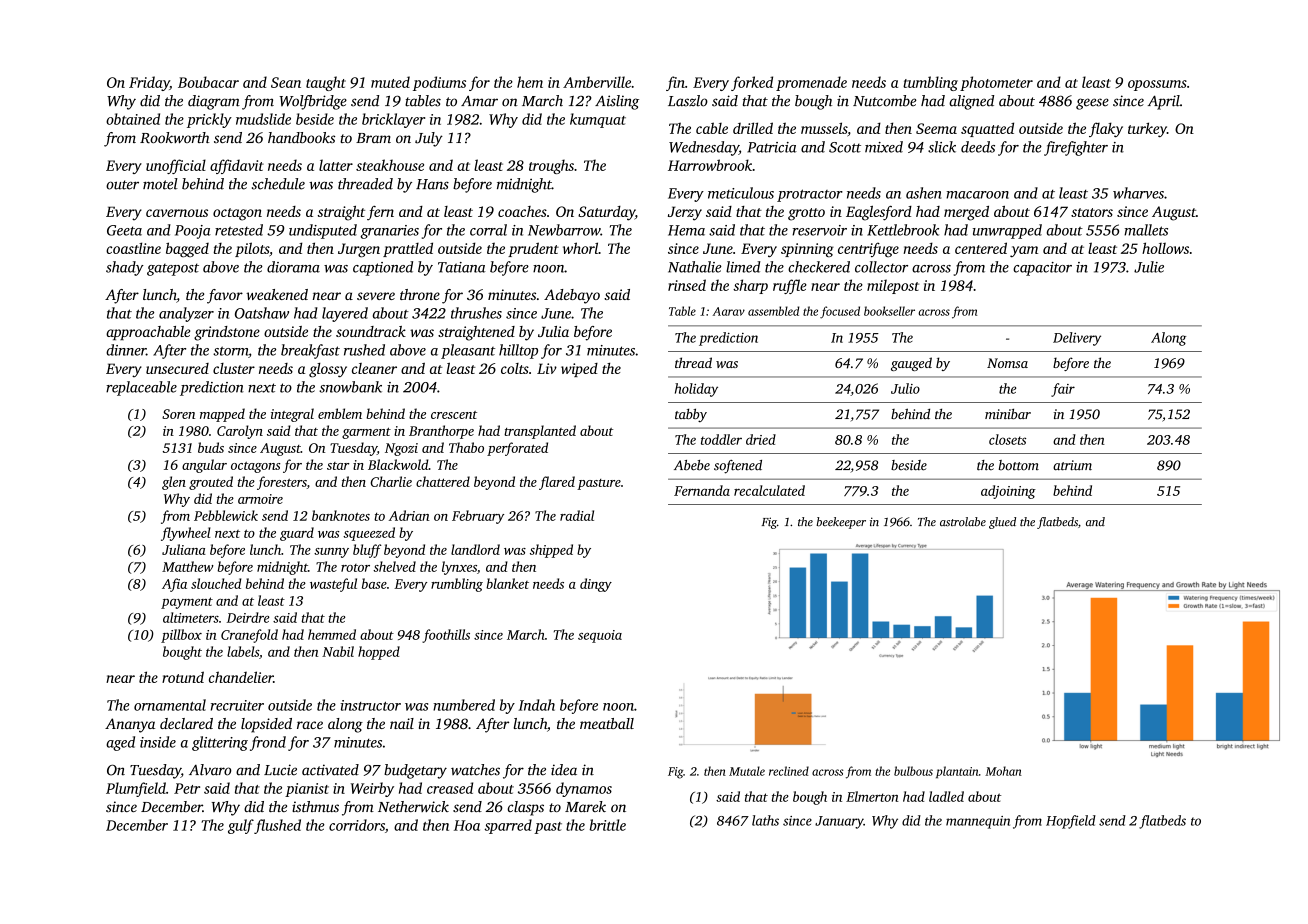  What do you see at coordinates (596, 585) in the screenshot?
I see `dingy` at bounding box center [596, 585].
